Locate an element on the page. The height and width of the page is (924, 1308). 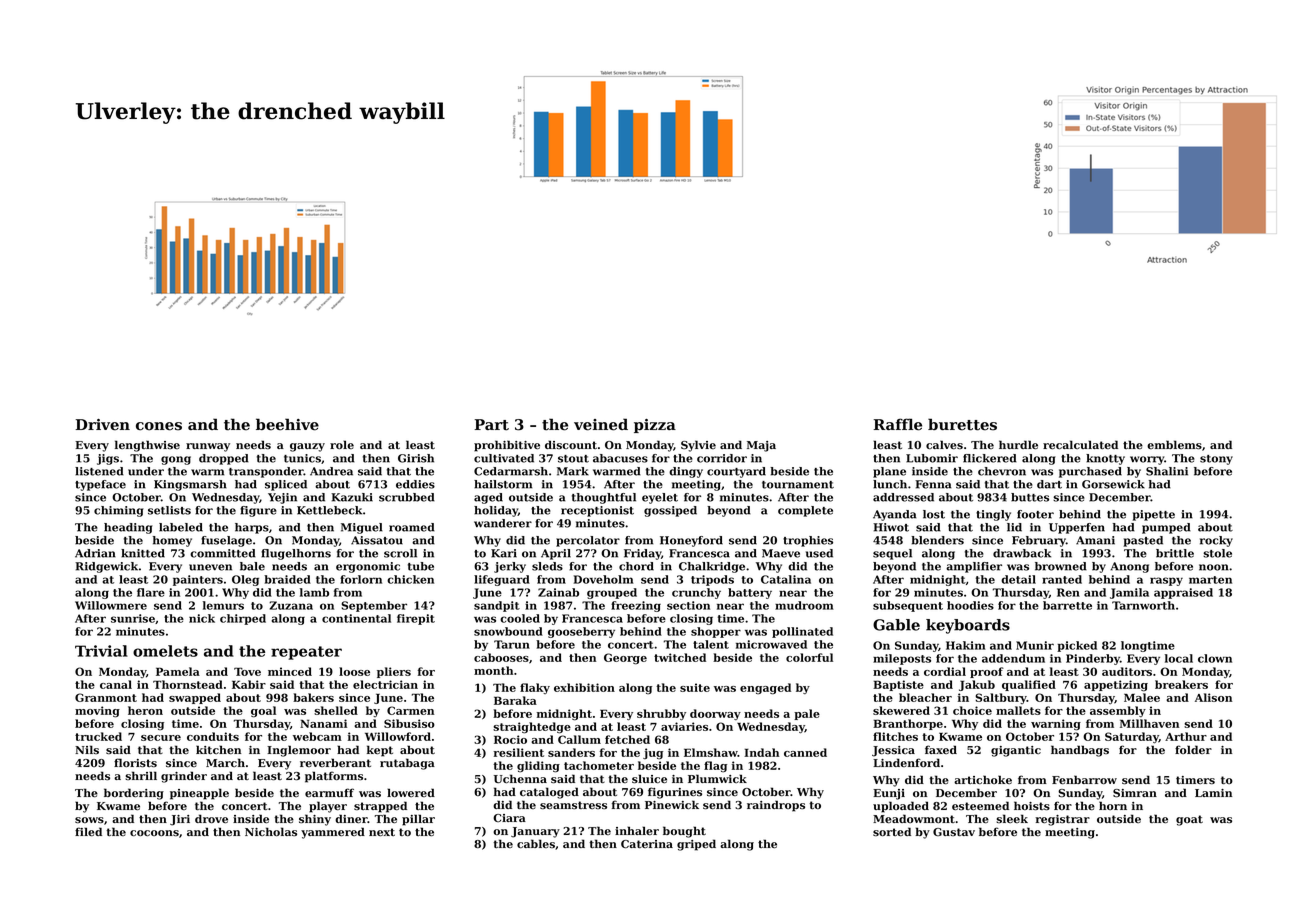
swapped is located at coordinates (195, 698).
